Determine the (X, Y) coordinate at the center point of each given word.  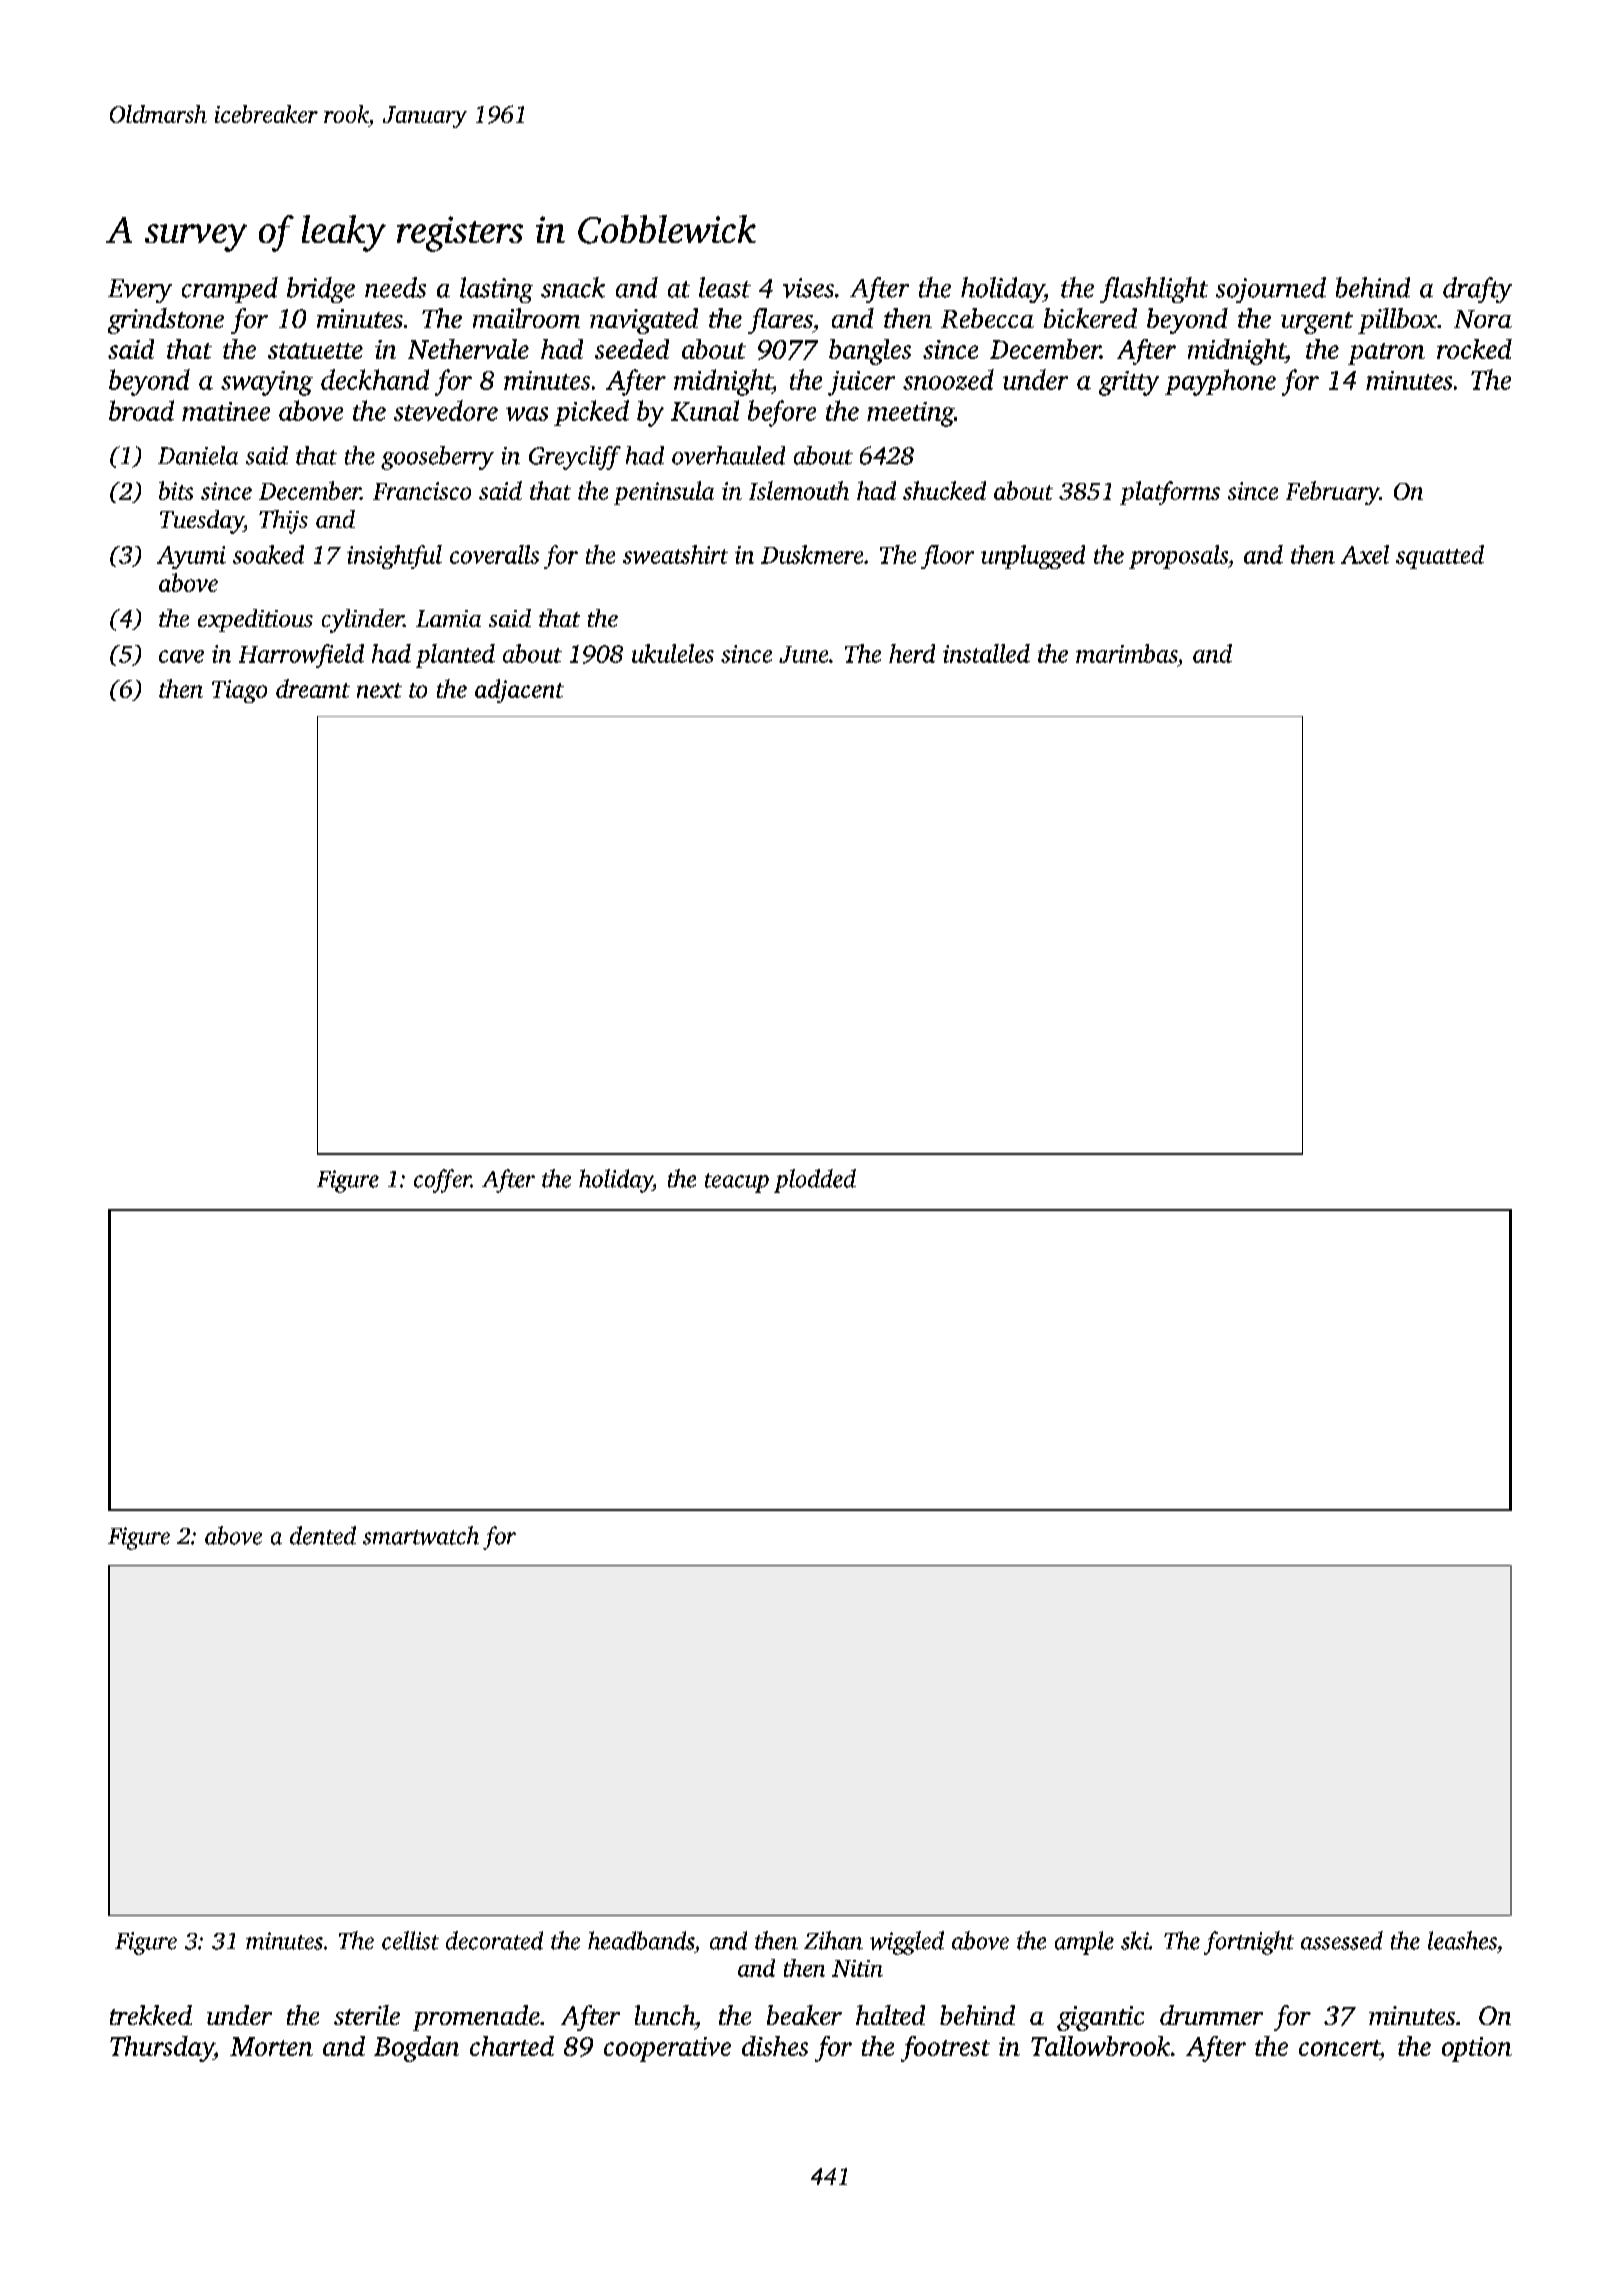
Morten (271, 2046)
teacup (737, 1183)
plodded (815, 1181)
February (1332, 493)
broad (141, 410)
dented (323, 1535)
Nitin (857, 1968)
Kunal (705, 410)
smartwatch (421, 1535)
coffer (442, 1181)
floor (947, 557)
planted (455, 656)
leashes (1462, 1940)
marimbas (1126, 653)
